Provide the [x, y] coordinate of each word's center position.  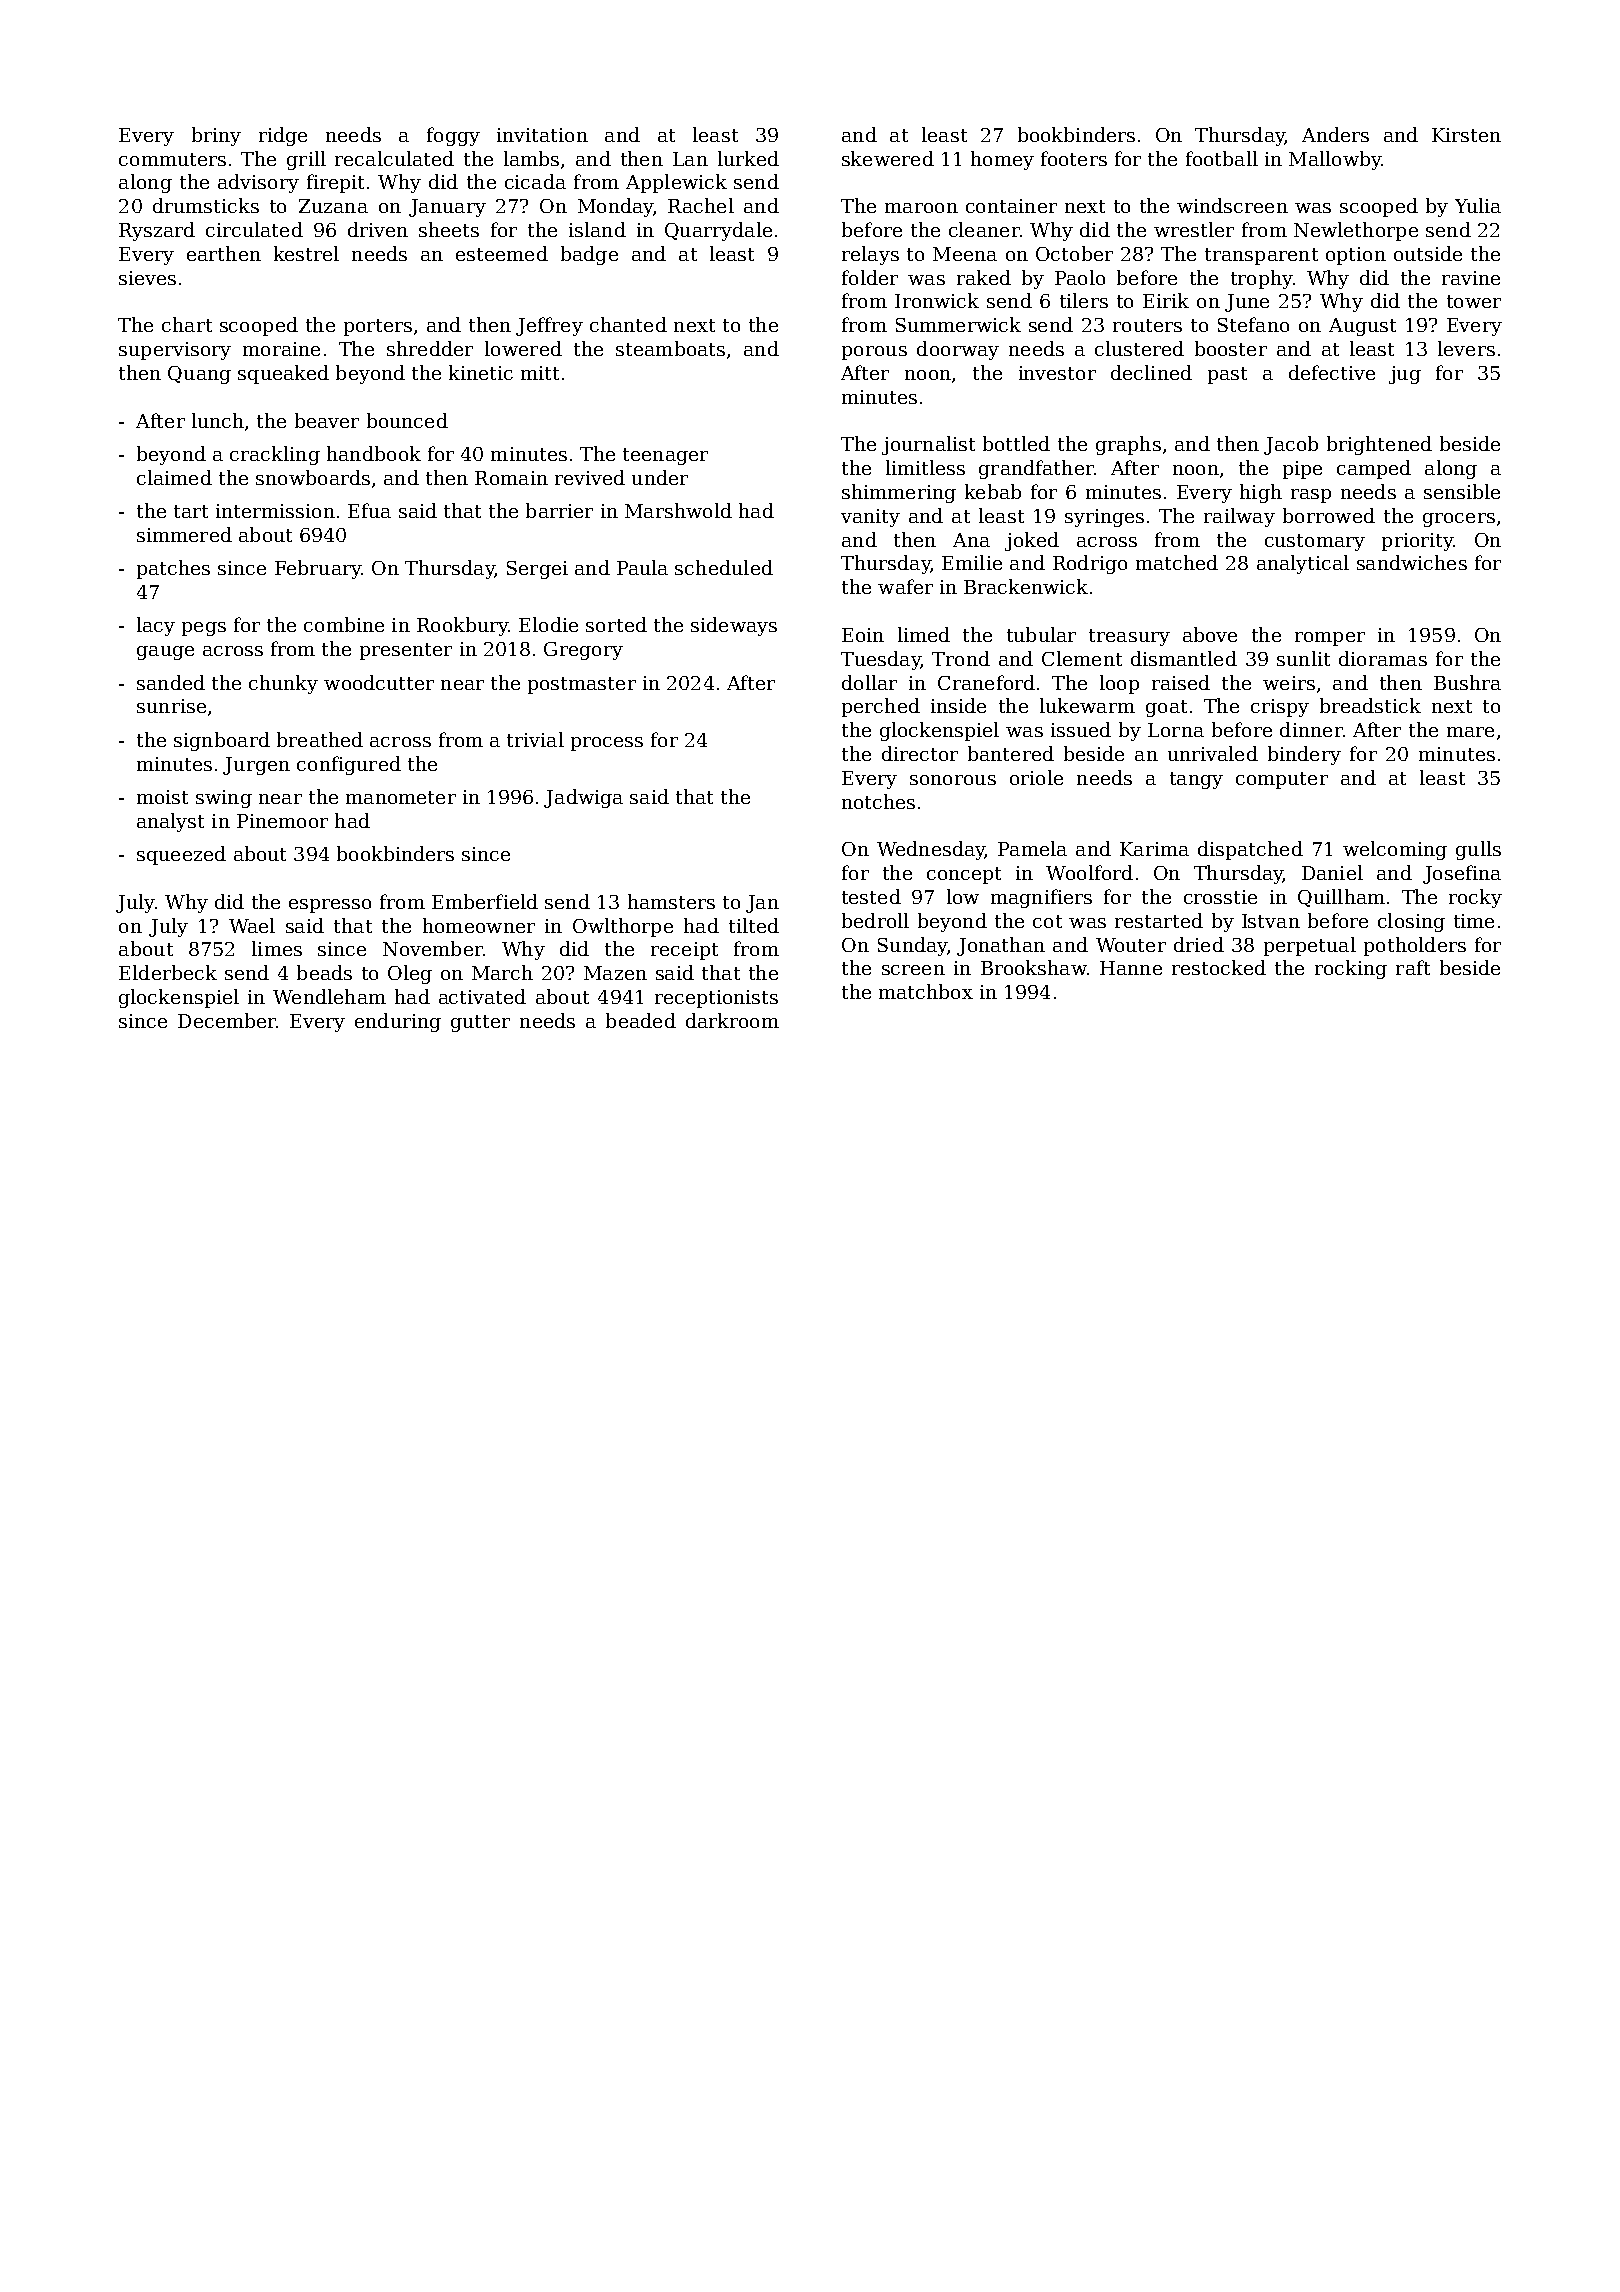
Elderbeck [168, 972]
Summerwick [958, 324]
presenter [406, 651]
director [920, 753]
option [1356, 256]
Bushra [1467, 682]
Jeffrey [549, 326]
